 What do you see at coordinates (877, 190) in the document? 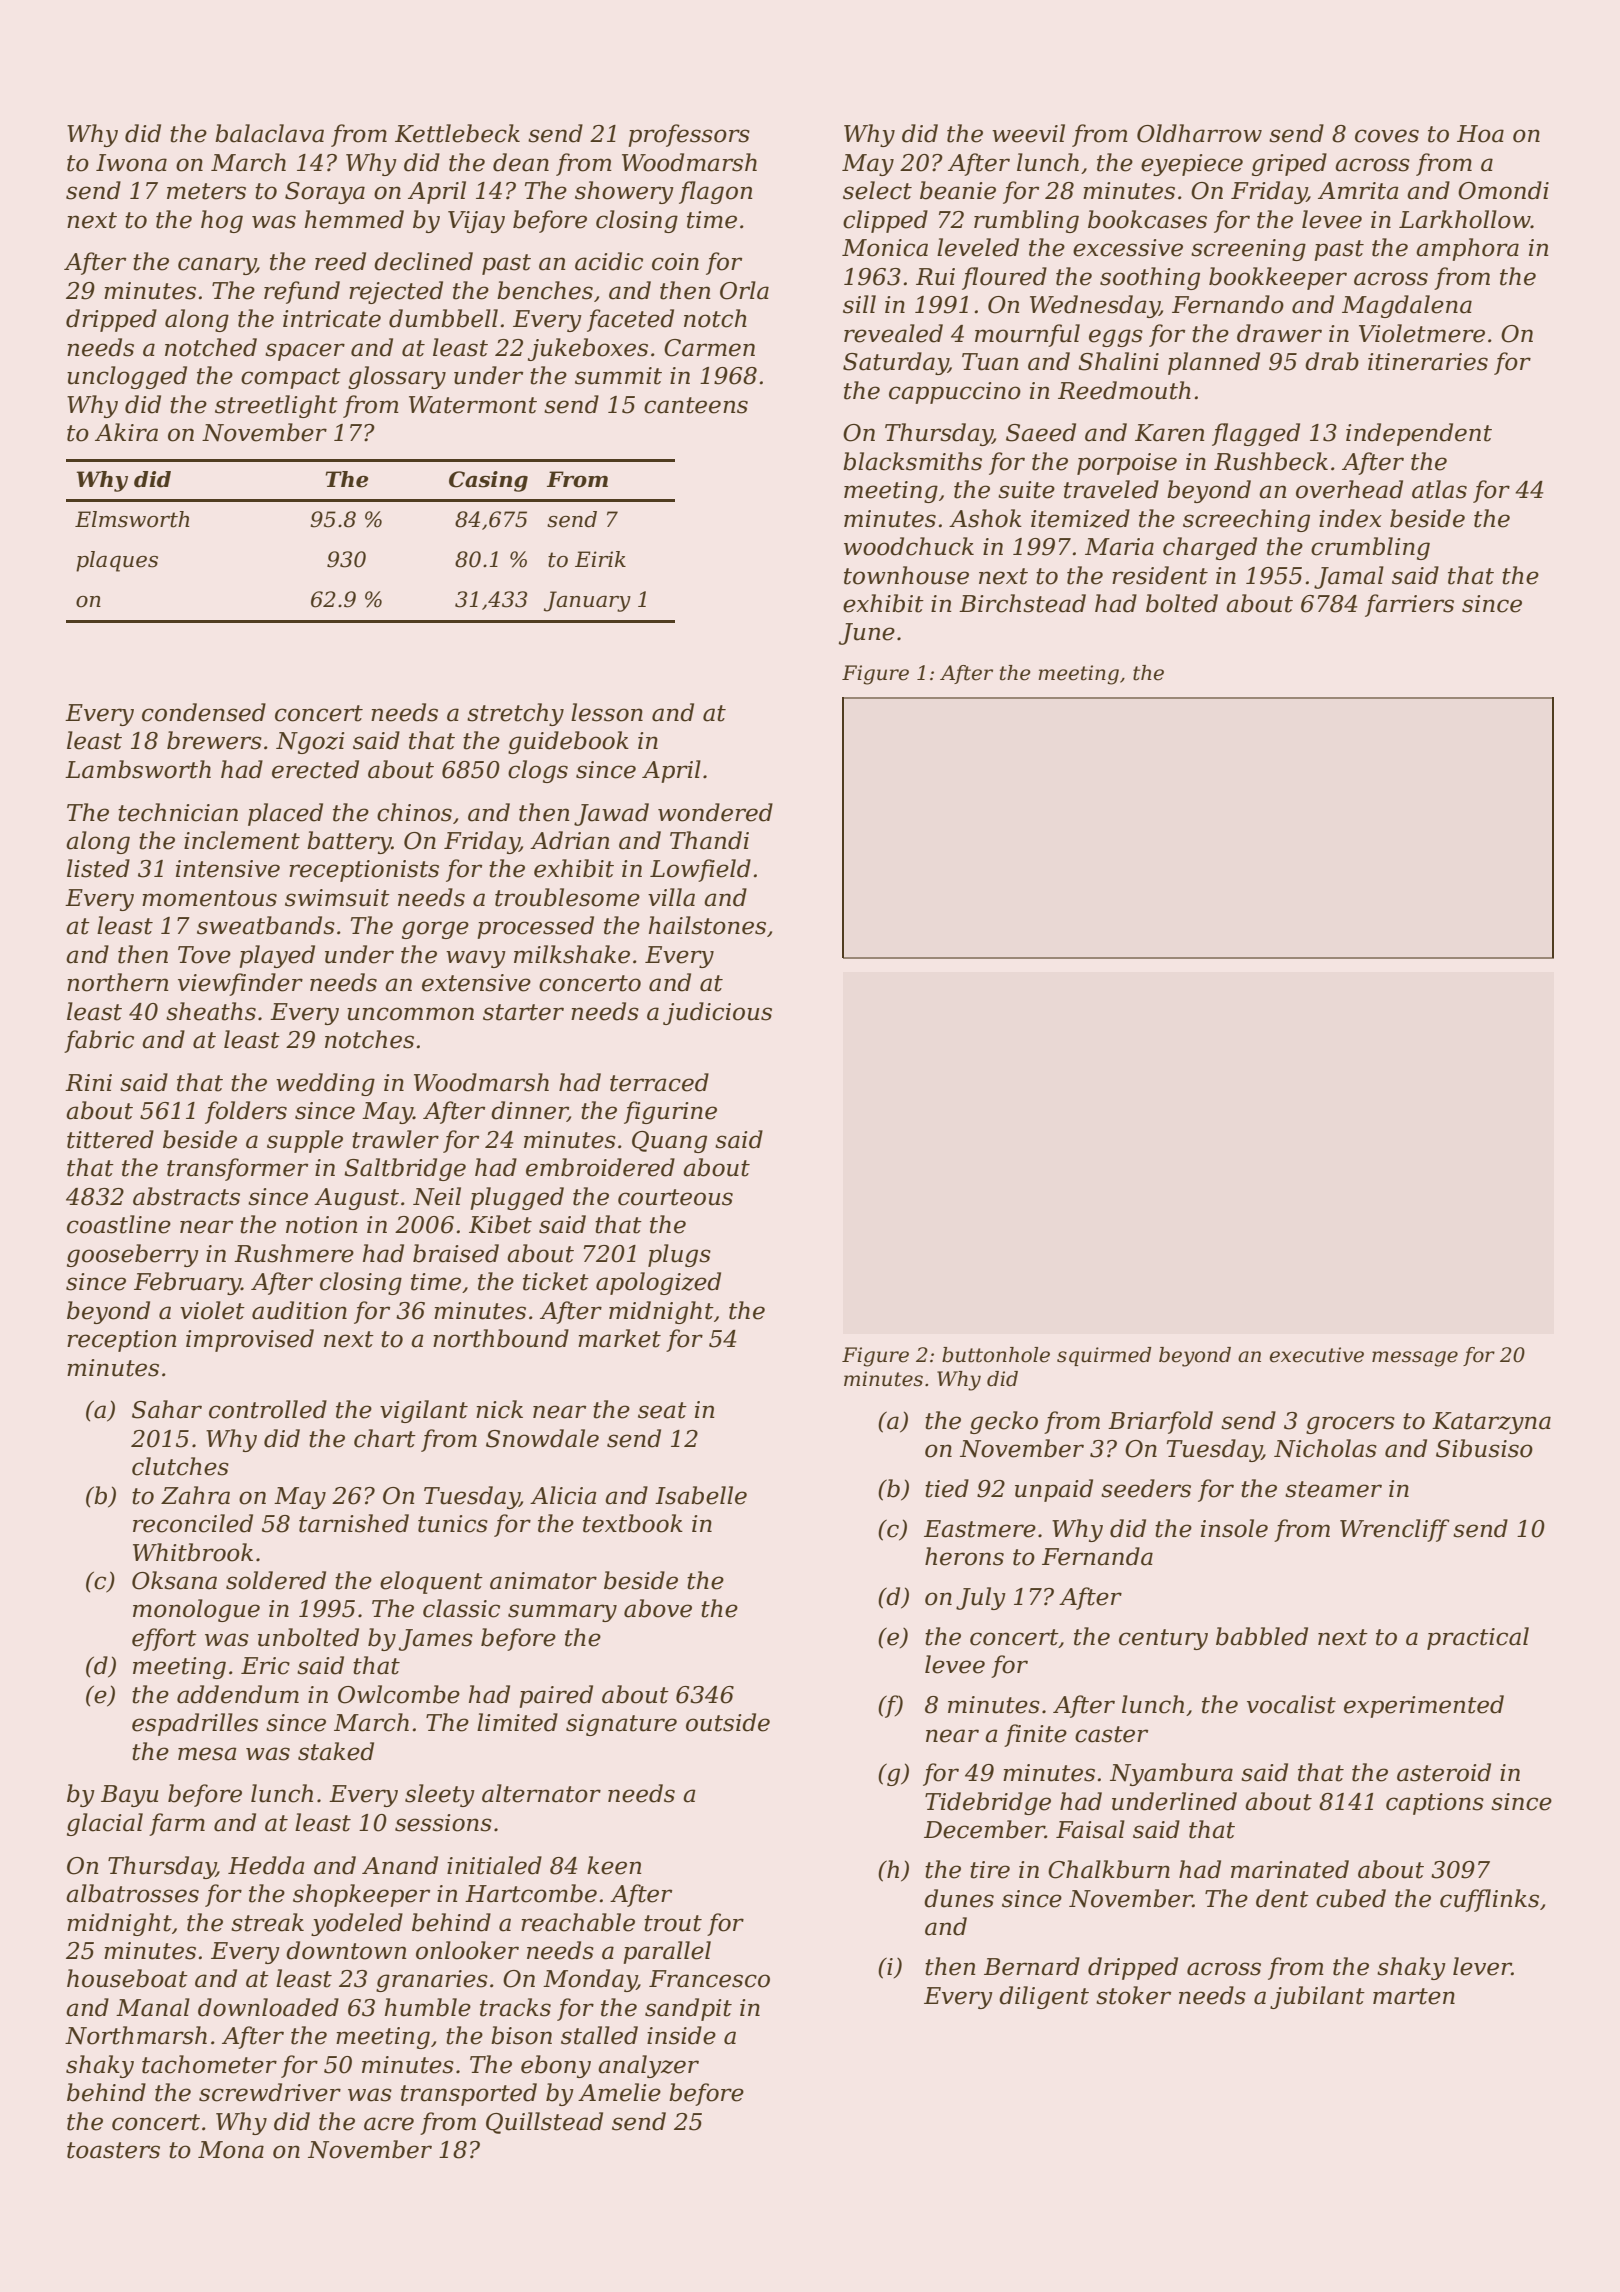
I see `select` at bounding box center [877, 190].
